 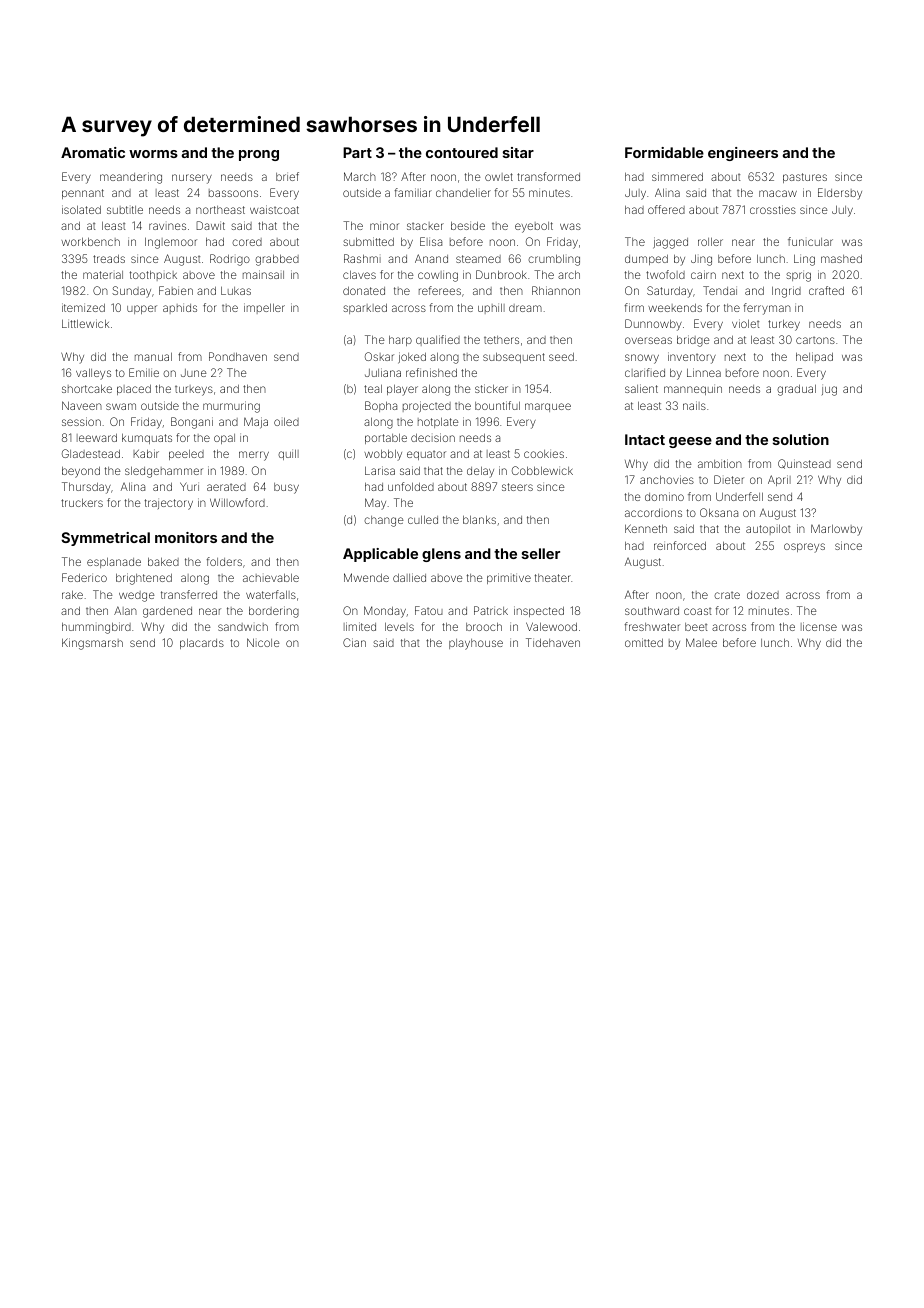 What do you see at coordinates (354, 642) in the document?
I see `Cian` at bounding box center [354, 642].
